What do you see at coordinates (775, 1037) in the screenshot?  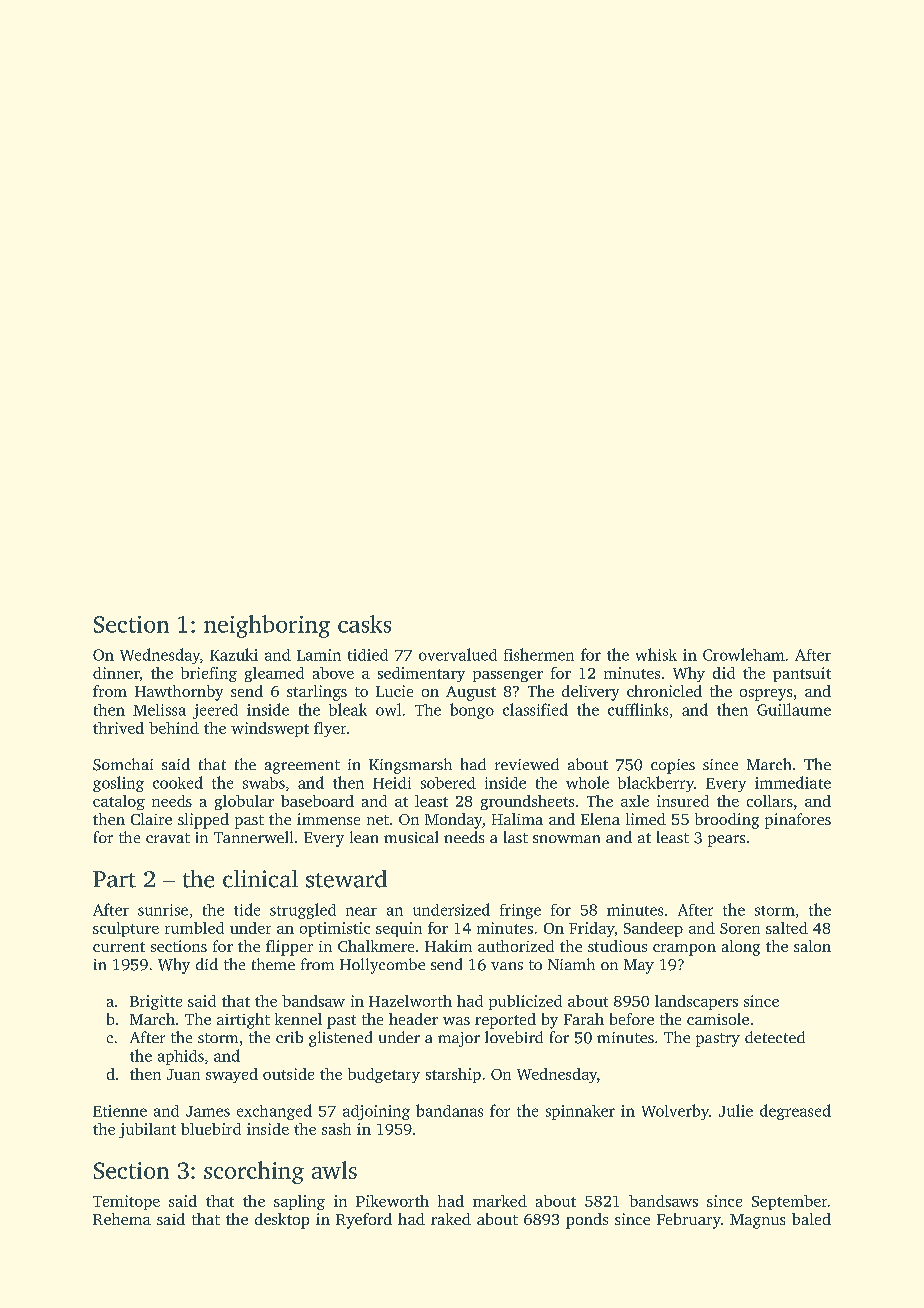 I see `detected` at bounding box center [775, 1037].
